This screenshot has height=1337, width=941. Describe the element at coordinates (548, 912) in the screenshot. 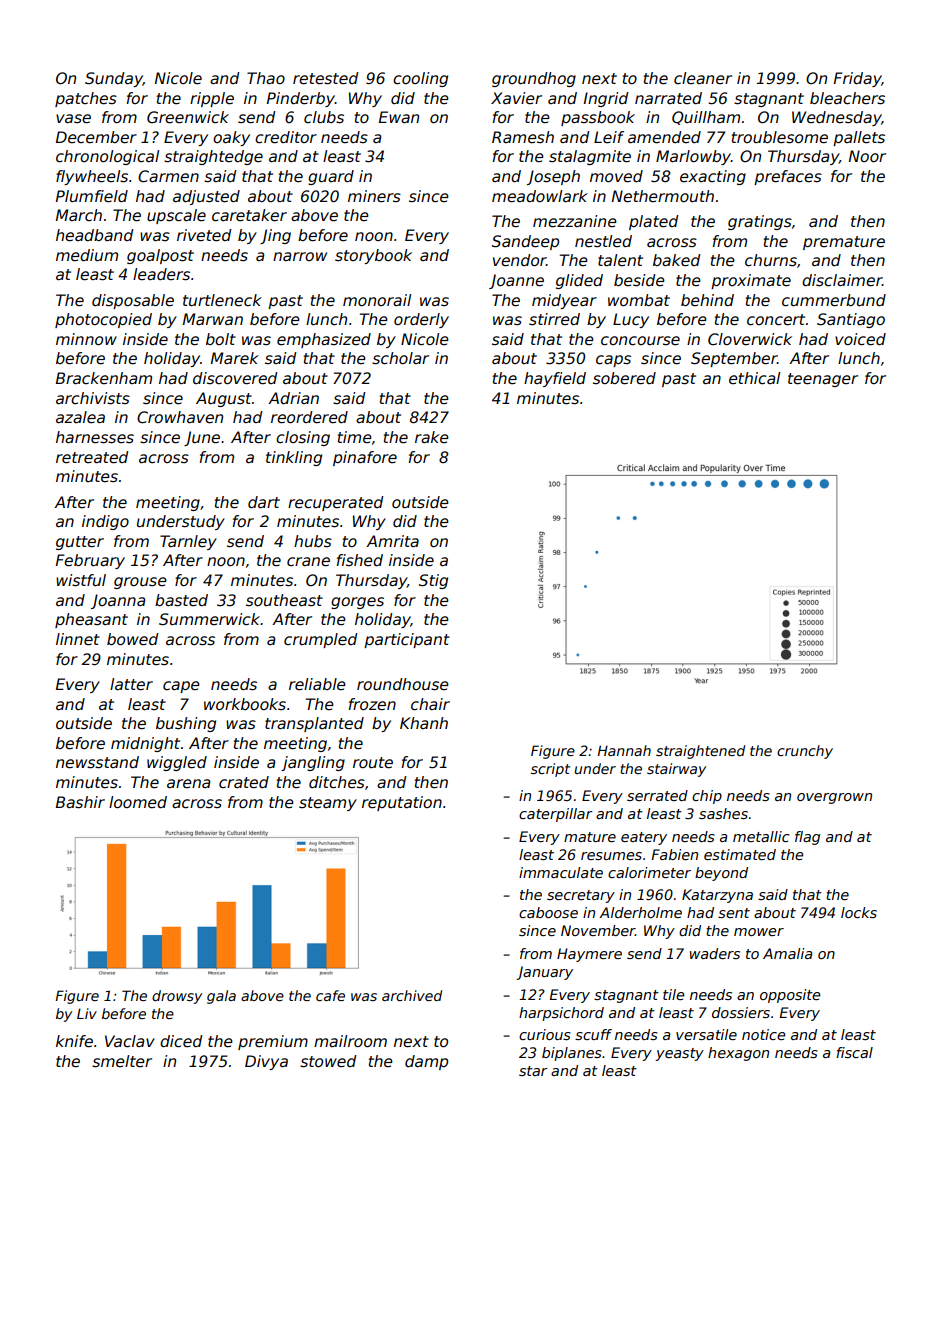

I see `caboose` at that location.
